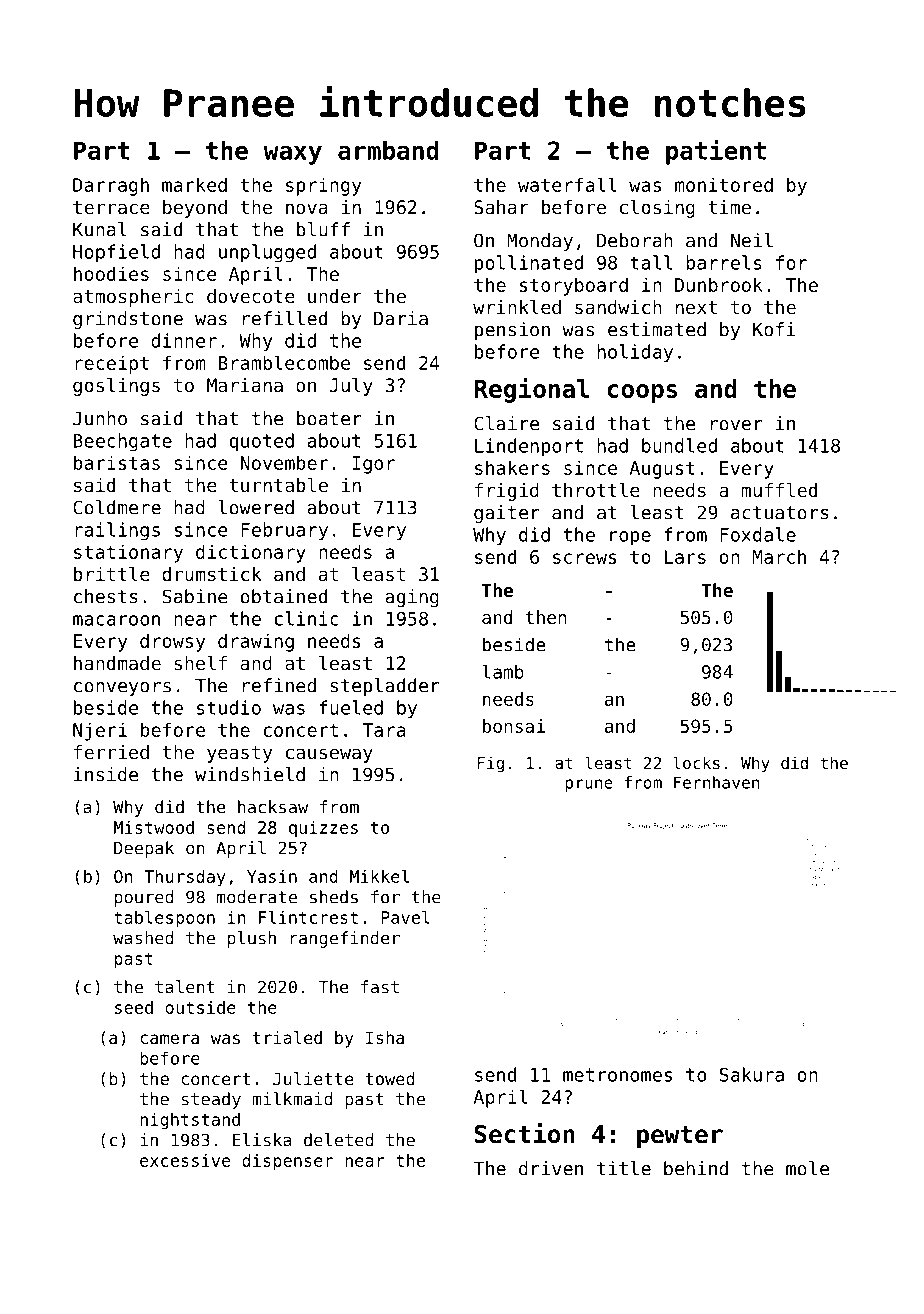  What do you see at coordinates (716, 152) in the screenshot?
I see `patient` at bounding box center [716, 152].
